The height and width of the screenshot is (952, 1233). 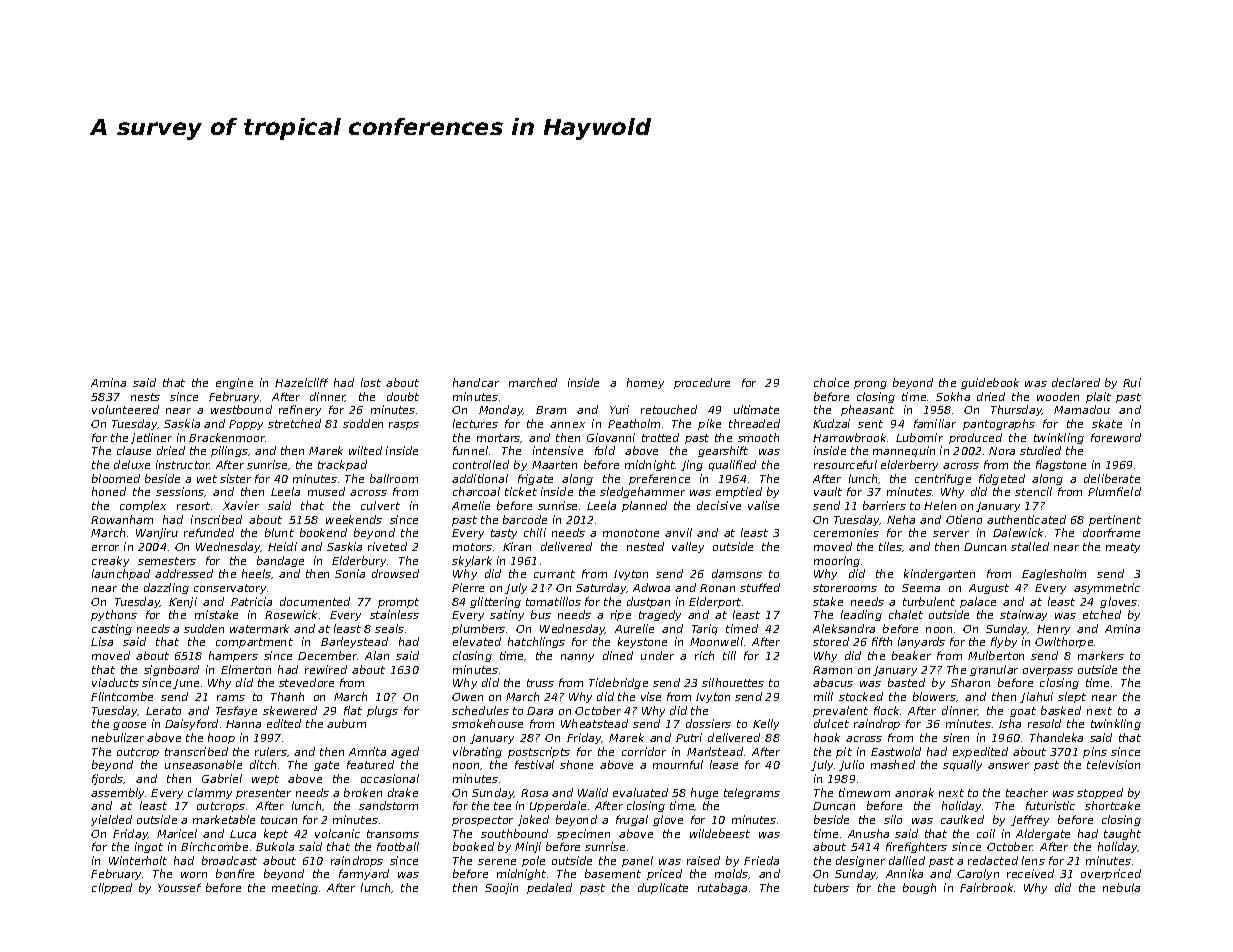 I want to click on duplicate, so click(x=663, y=888).
